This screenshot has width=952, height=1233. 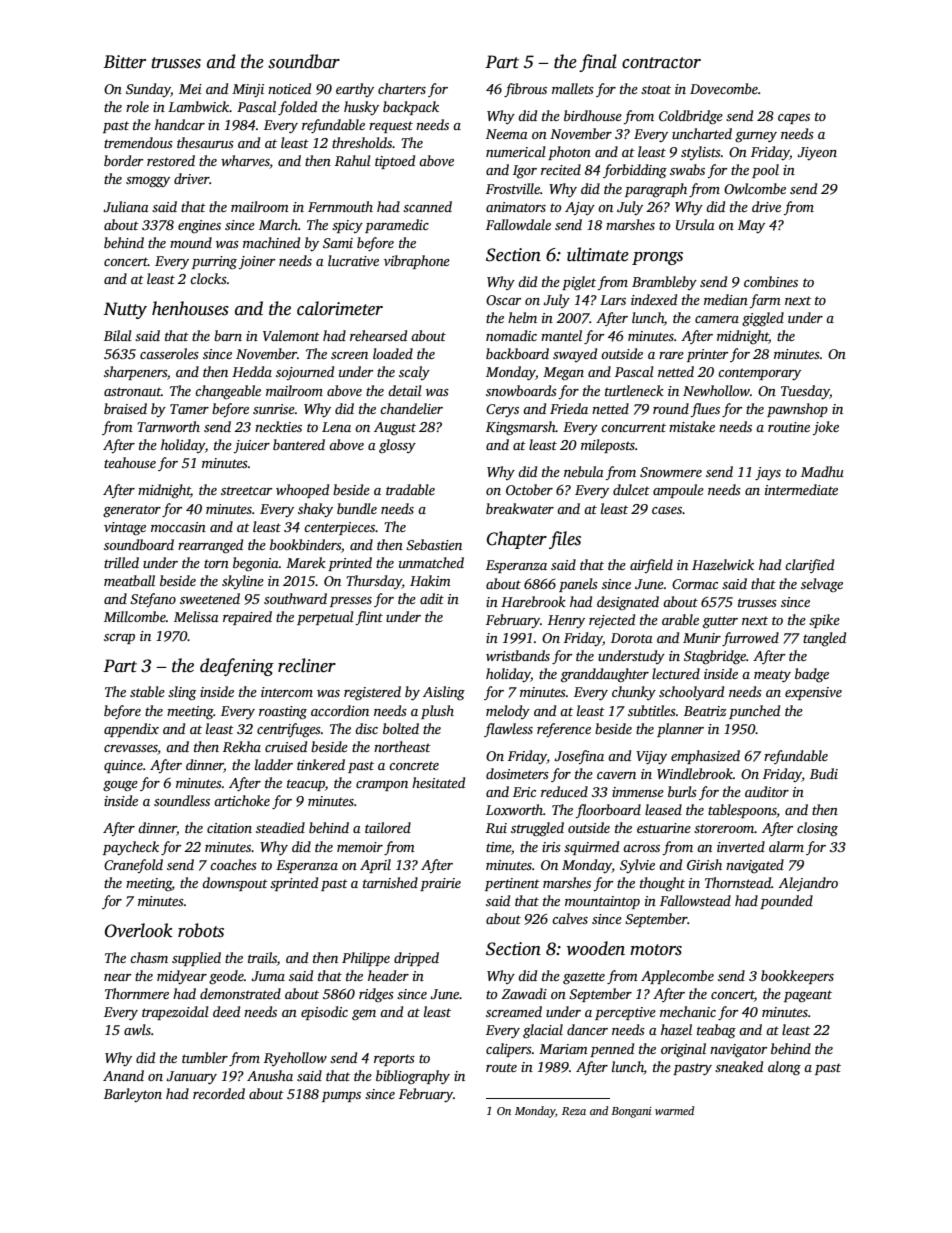 What do you see at coordinates (235, 884) in the screenshot?
I see `downspout` at bounding box center [235, 884].
